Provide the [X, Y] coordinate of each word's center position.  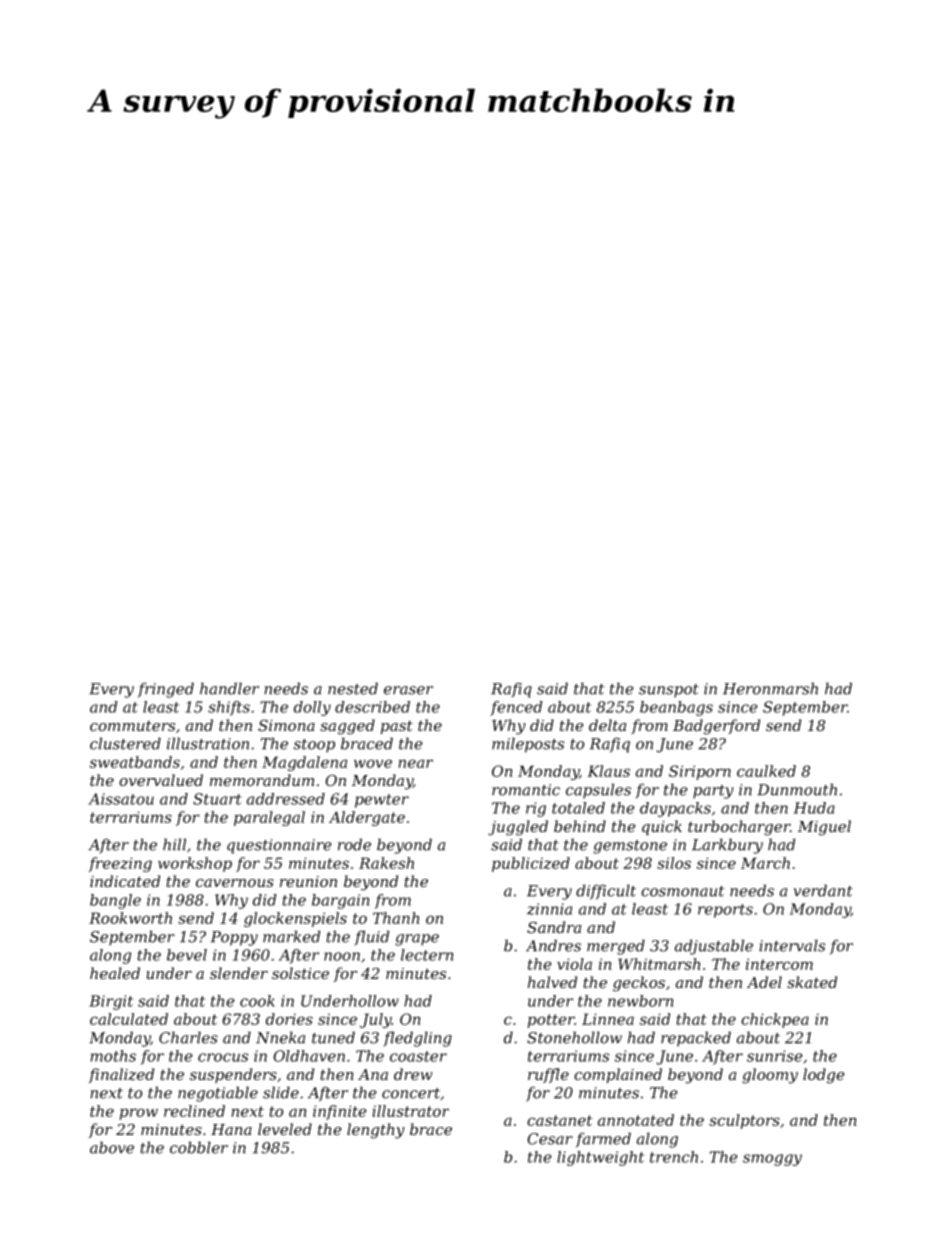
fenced [516, 708]
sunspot [669, 691]
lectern [427, 955]
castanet [559, 1120]
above [112, 1147]
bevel [187, 955]
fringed [166, 690]
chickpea [775, 1020]
